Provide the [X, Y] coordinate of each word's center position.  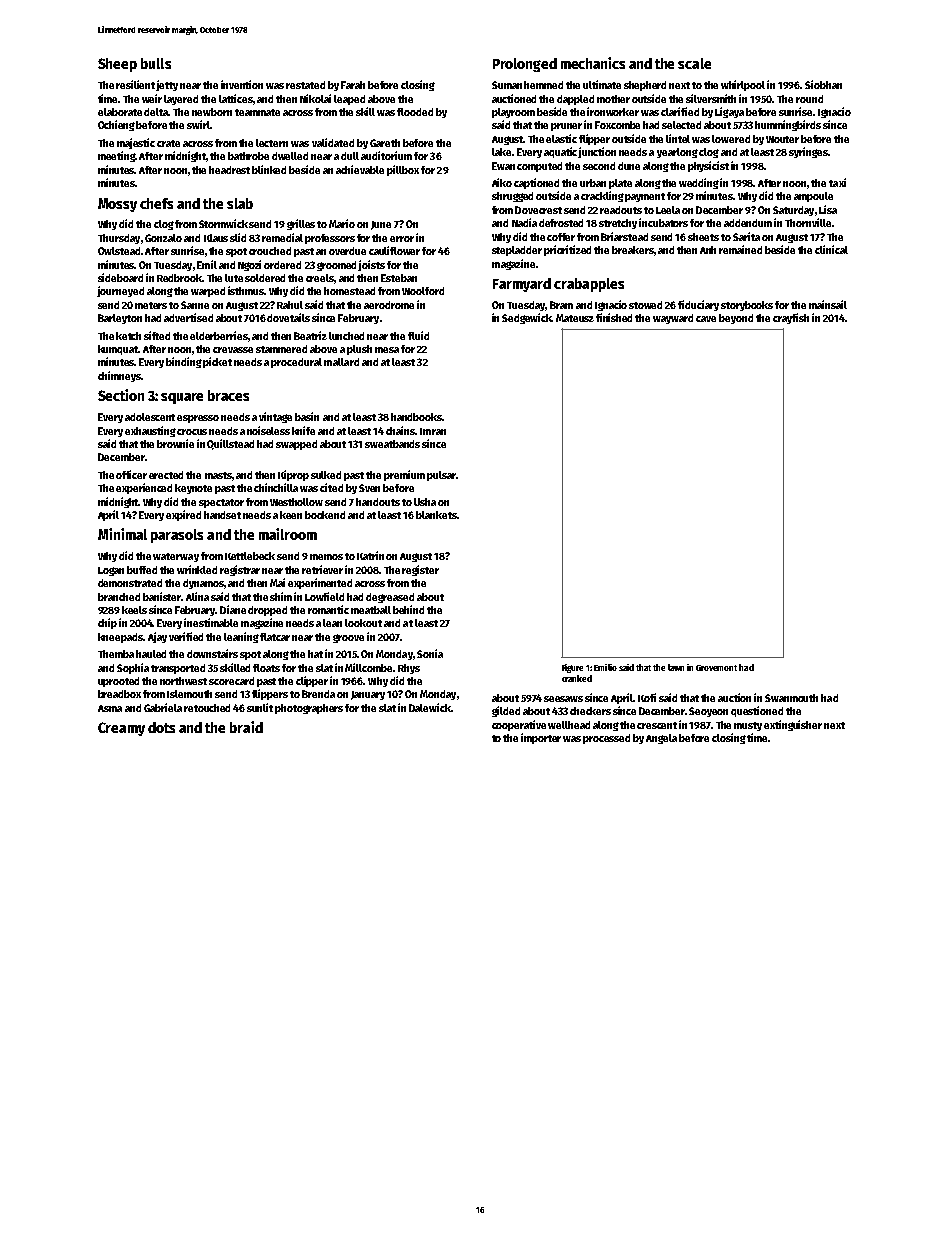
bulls [156, 63]
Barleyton [120, 319]
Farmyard [522, 285]
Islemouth [189, 694]
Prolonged [525, 65]
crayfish [791, 318]
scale [694, 63]
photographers [309, 709]
